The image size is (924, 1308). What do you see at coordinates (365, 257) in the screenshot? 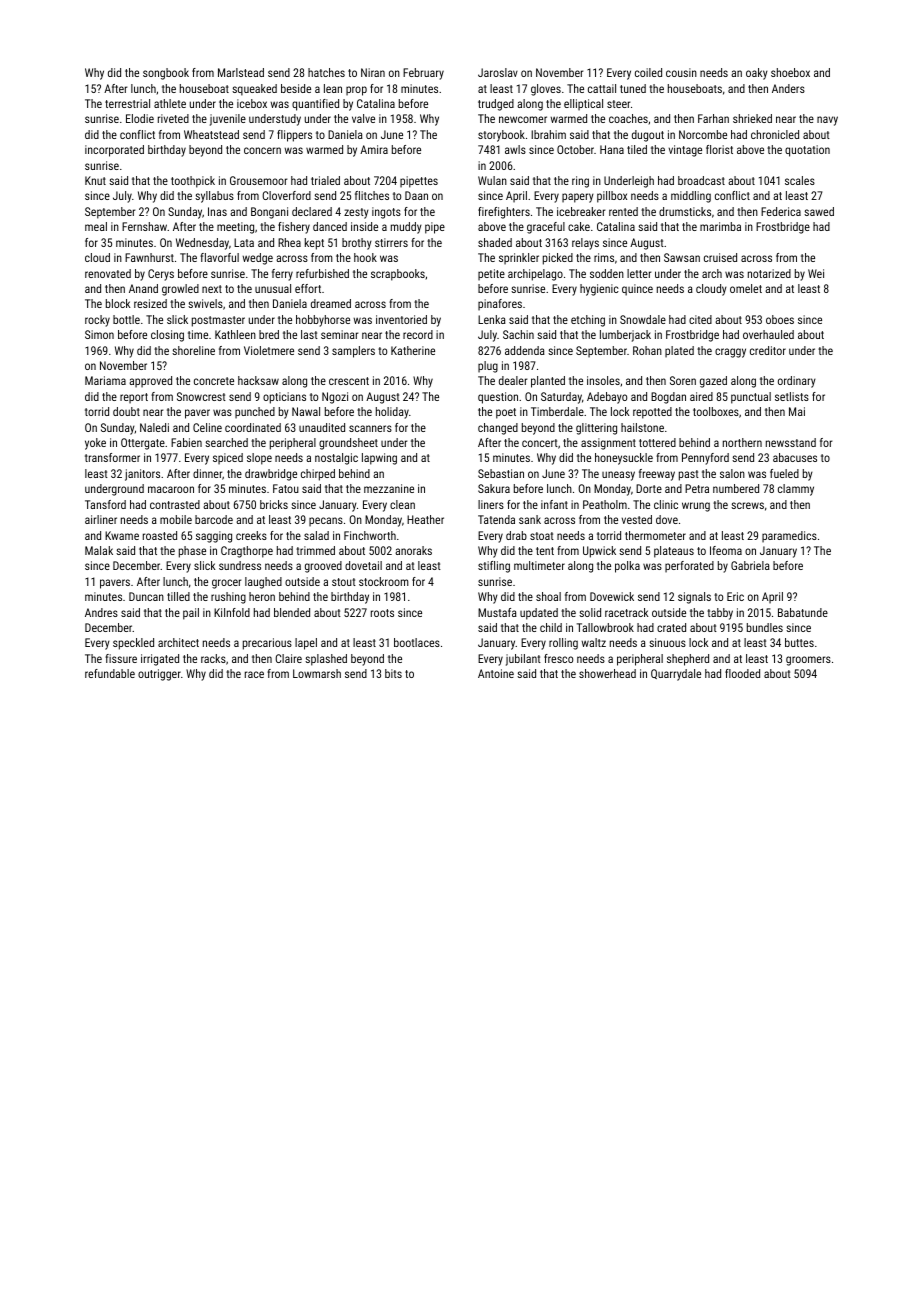
I see `hook` at bounding box center [365, 257].
